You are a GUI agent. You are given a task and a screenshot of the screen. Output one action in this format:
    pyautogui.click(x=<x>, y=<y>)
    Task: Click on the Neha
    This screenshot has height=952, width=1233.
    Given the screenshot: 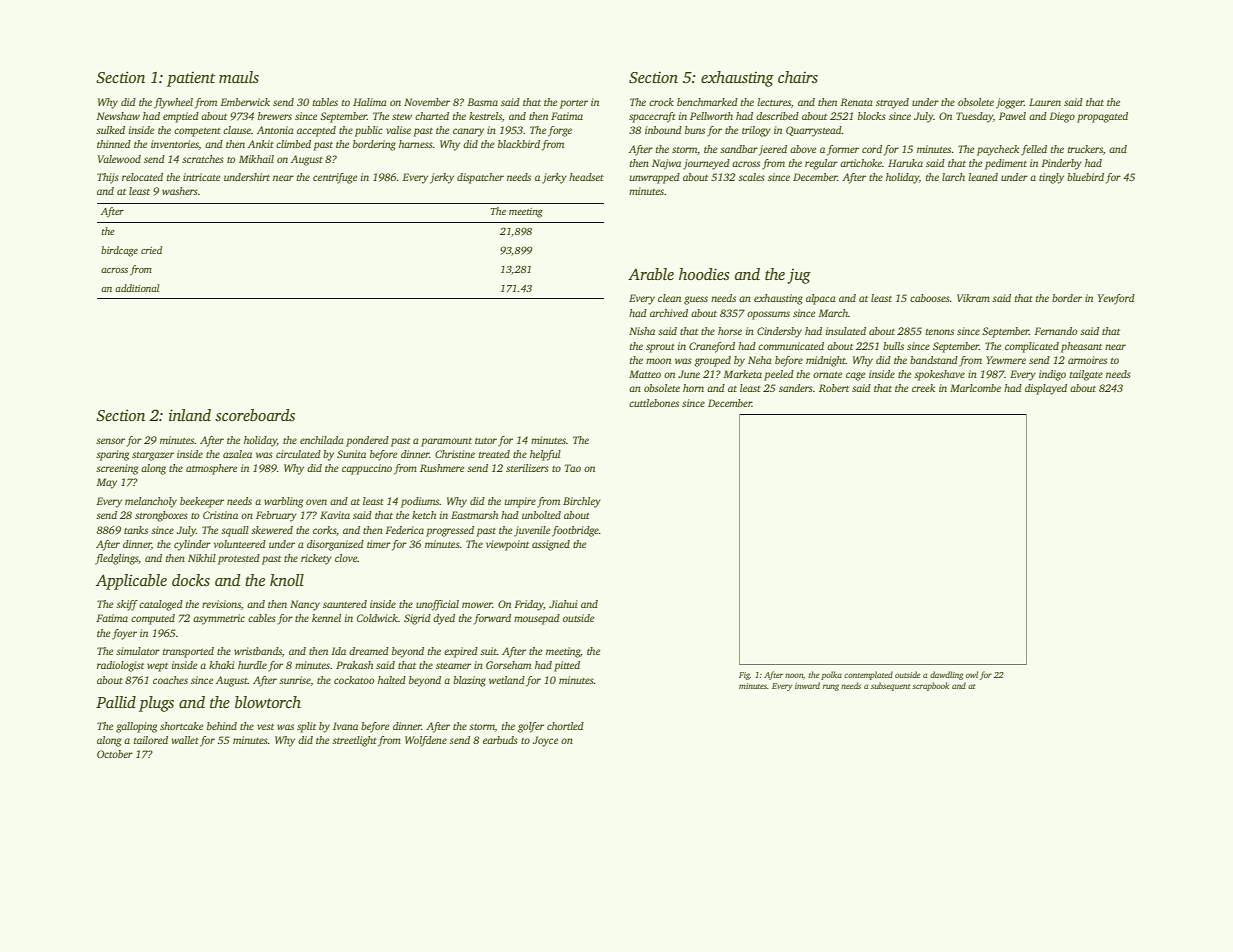 What is the action you would take?
    pyautogui.click(x=760, y=360)
